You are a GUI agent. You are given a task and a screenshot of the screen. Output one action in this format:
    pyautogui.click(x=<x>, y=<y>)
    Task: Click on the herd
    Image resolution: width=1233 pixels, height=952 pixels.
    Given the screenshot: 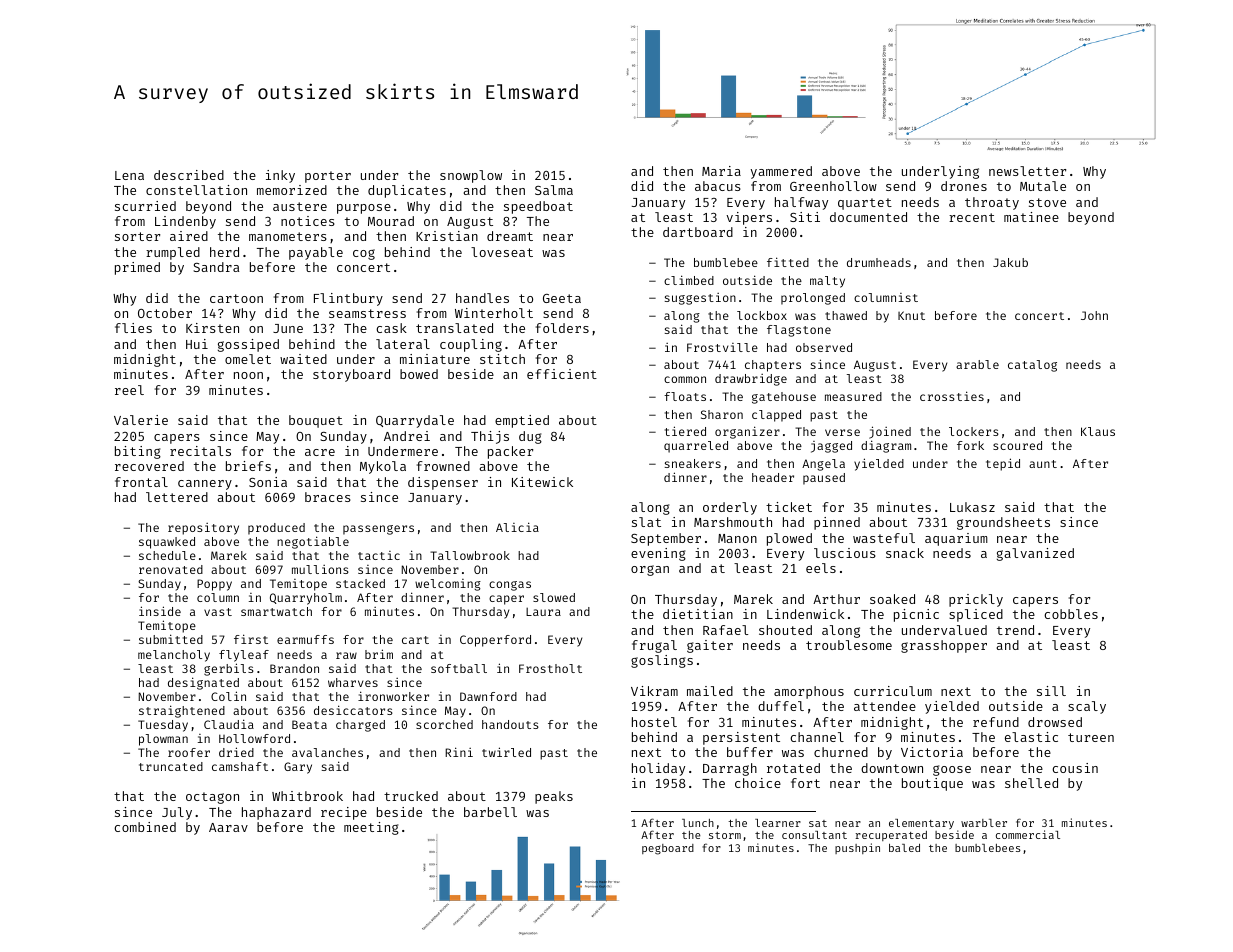 What is the action you would take?
    pyautogui.click(x=224, y=252)
